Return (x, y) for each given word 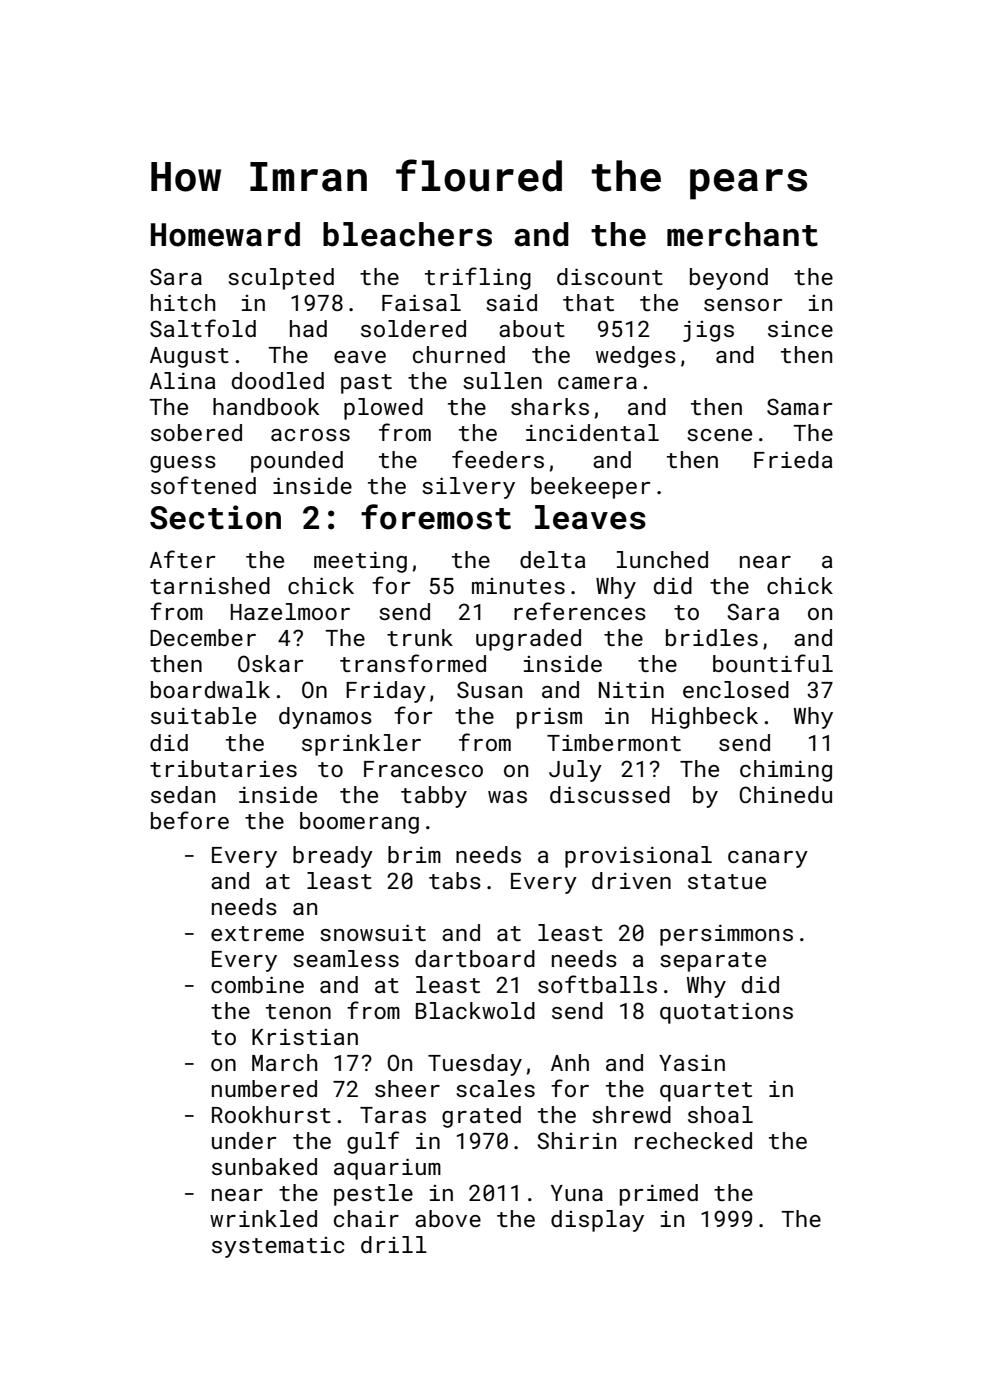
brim (414, 854)
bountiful (773, 663)
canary (768, 859)
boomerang (359, 823)
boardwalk (210, 689)
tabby (434, 797)
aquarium (387, 1169)
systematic (278, 1247)
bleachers (407, 234)
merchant (742, 234)
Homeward (225, 234)
